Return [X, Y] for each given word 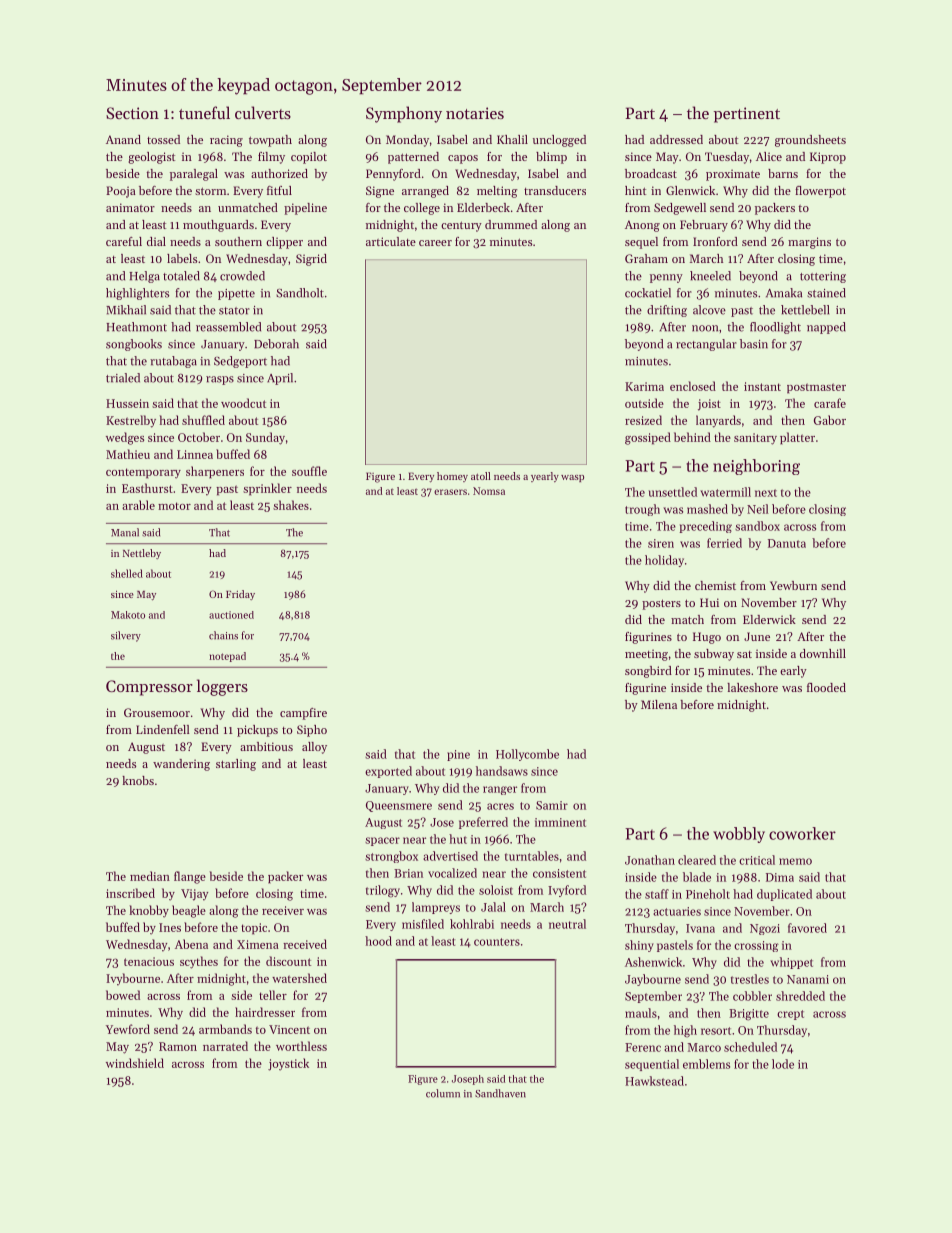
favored [807, 928]
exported [388, 772]
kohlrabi [472, 924]
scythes [199, 962]
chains [223, 635]
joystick [288, 1064]
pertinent [747, 115]
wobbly [739, 835]
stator [234, 311]
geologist [151, 158]
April [280, 379]
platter [797, 438]
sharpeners [215, 472]
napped [826, 328]
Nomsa [489, 491]
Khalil [512, 139]
